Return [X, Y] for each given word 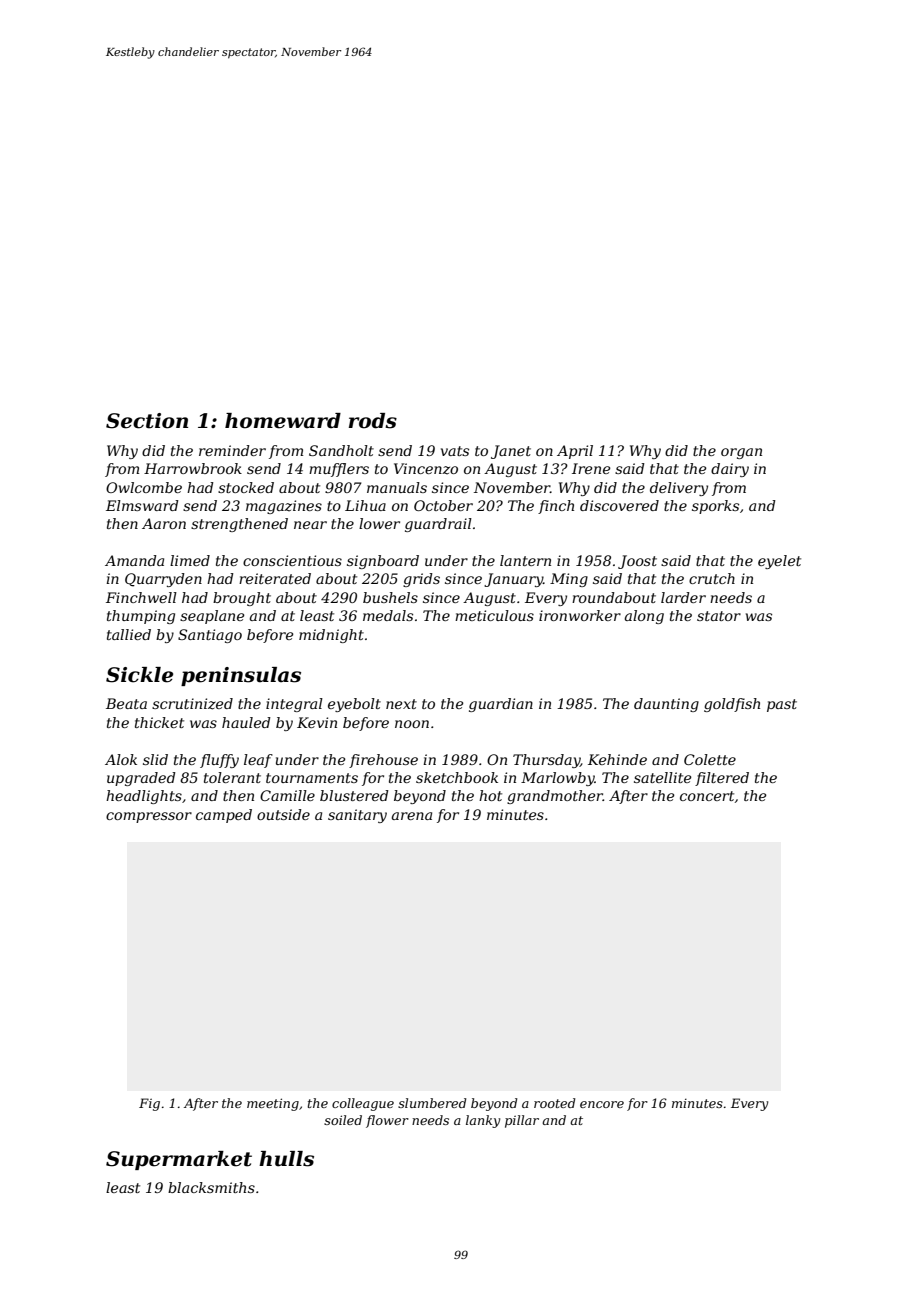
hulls [286, 1159]
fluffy [219, 761]
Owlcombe [144, 487]
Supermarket [179, 1160]
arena [412, 816]
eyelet [779, 562]
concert [707, 796]
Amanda [134, 560]
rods [373, 421]
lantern [525, 560]
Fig [149, 1104]
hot [490, 795]
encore [602, 1104]
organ [741, 453]
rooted [554, 1103]
